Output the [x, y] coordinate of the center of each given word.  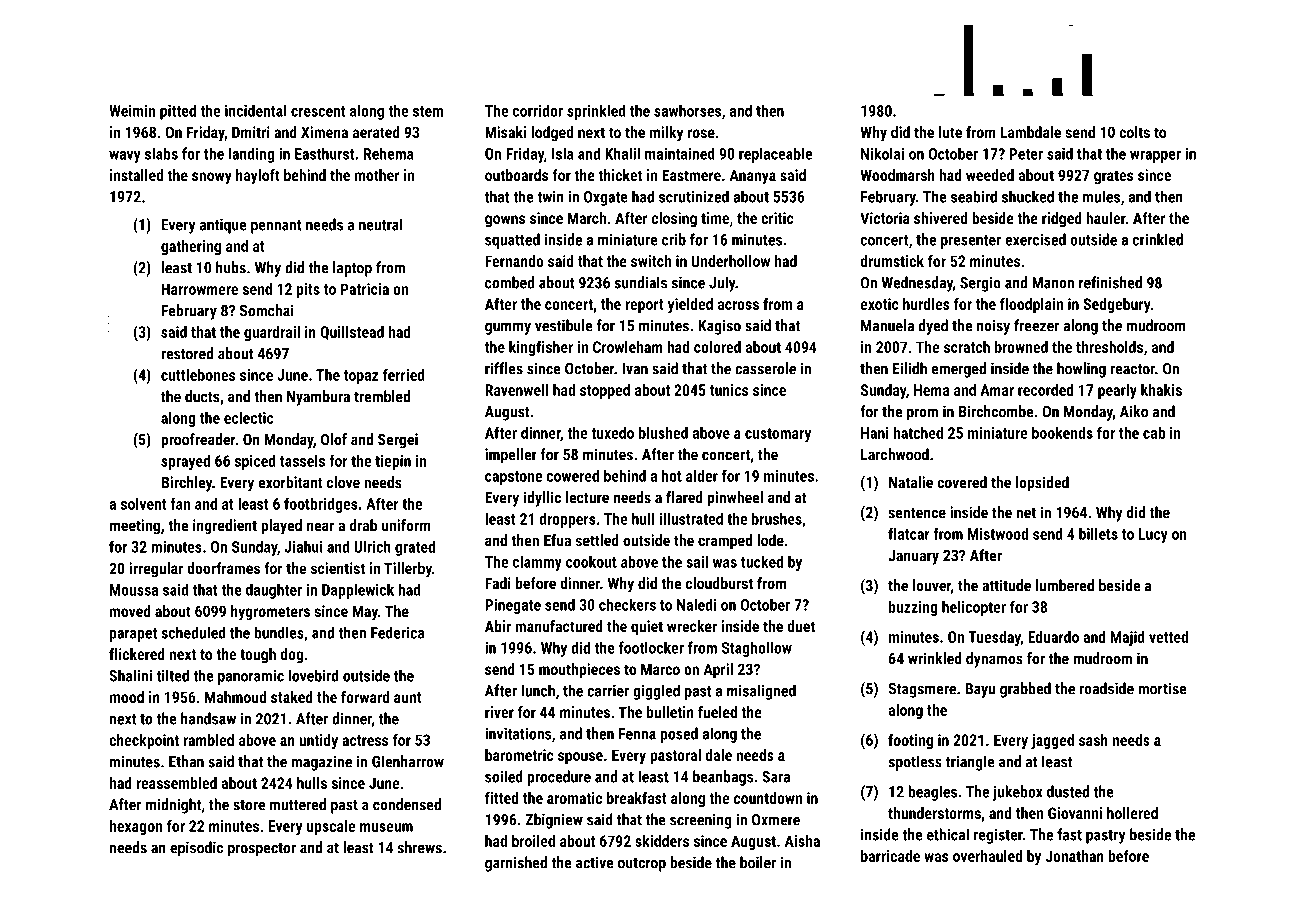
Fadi [498, 583]
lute [950, 132]
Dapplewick [358, 591]
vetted [1168, 637]
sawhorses [687, 110]
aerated [376, 132]
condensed [407, 804]
